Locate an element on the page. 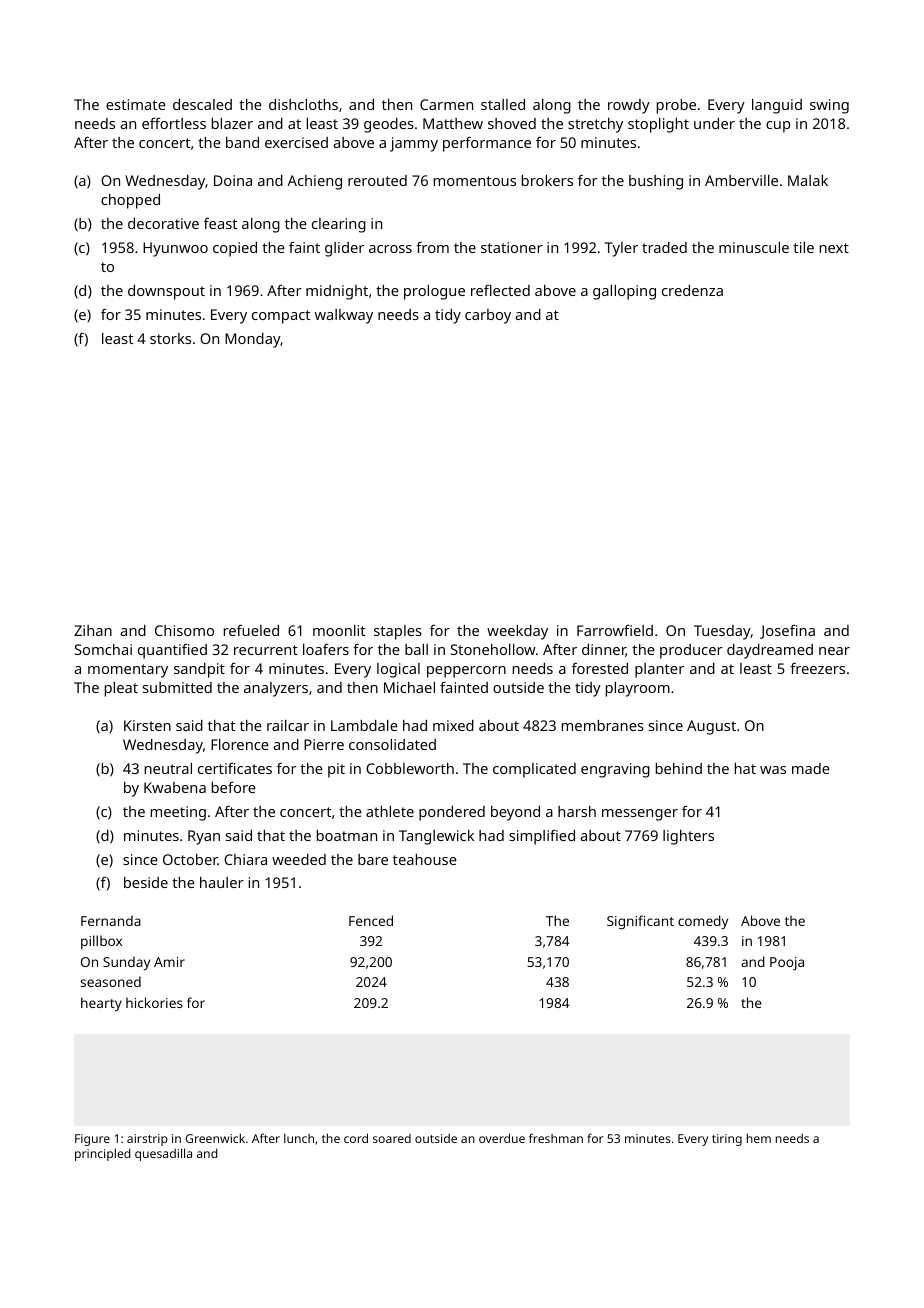 The height and width of the image is (1308, 924). carboy is located at coordinates (488, 316).
